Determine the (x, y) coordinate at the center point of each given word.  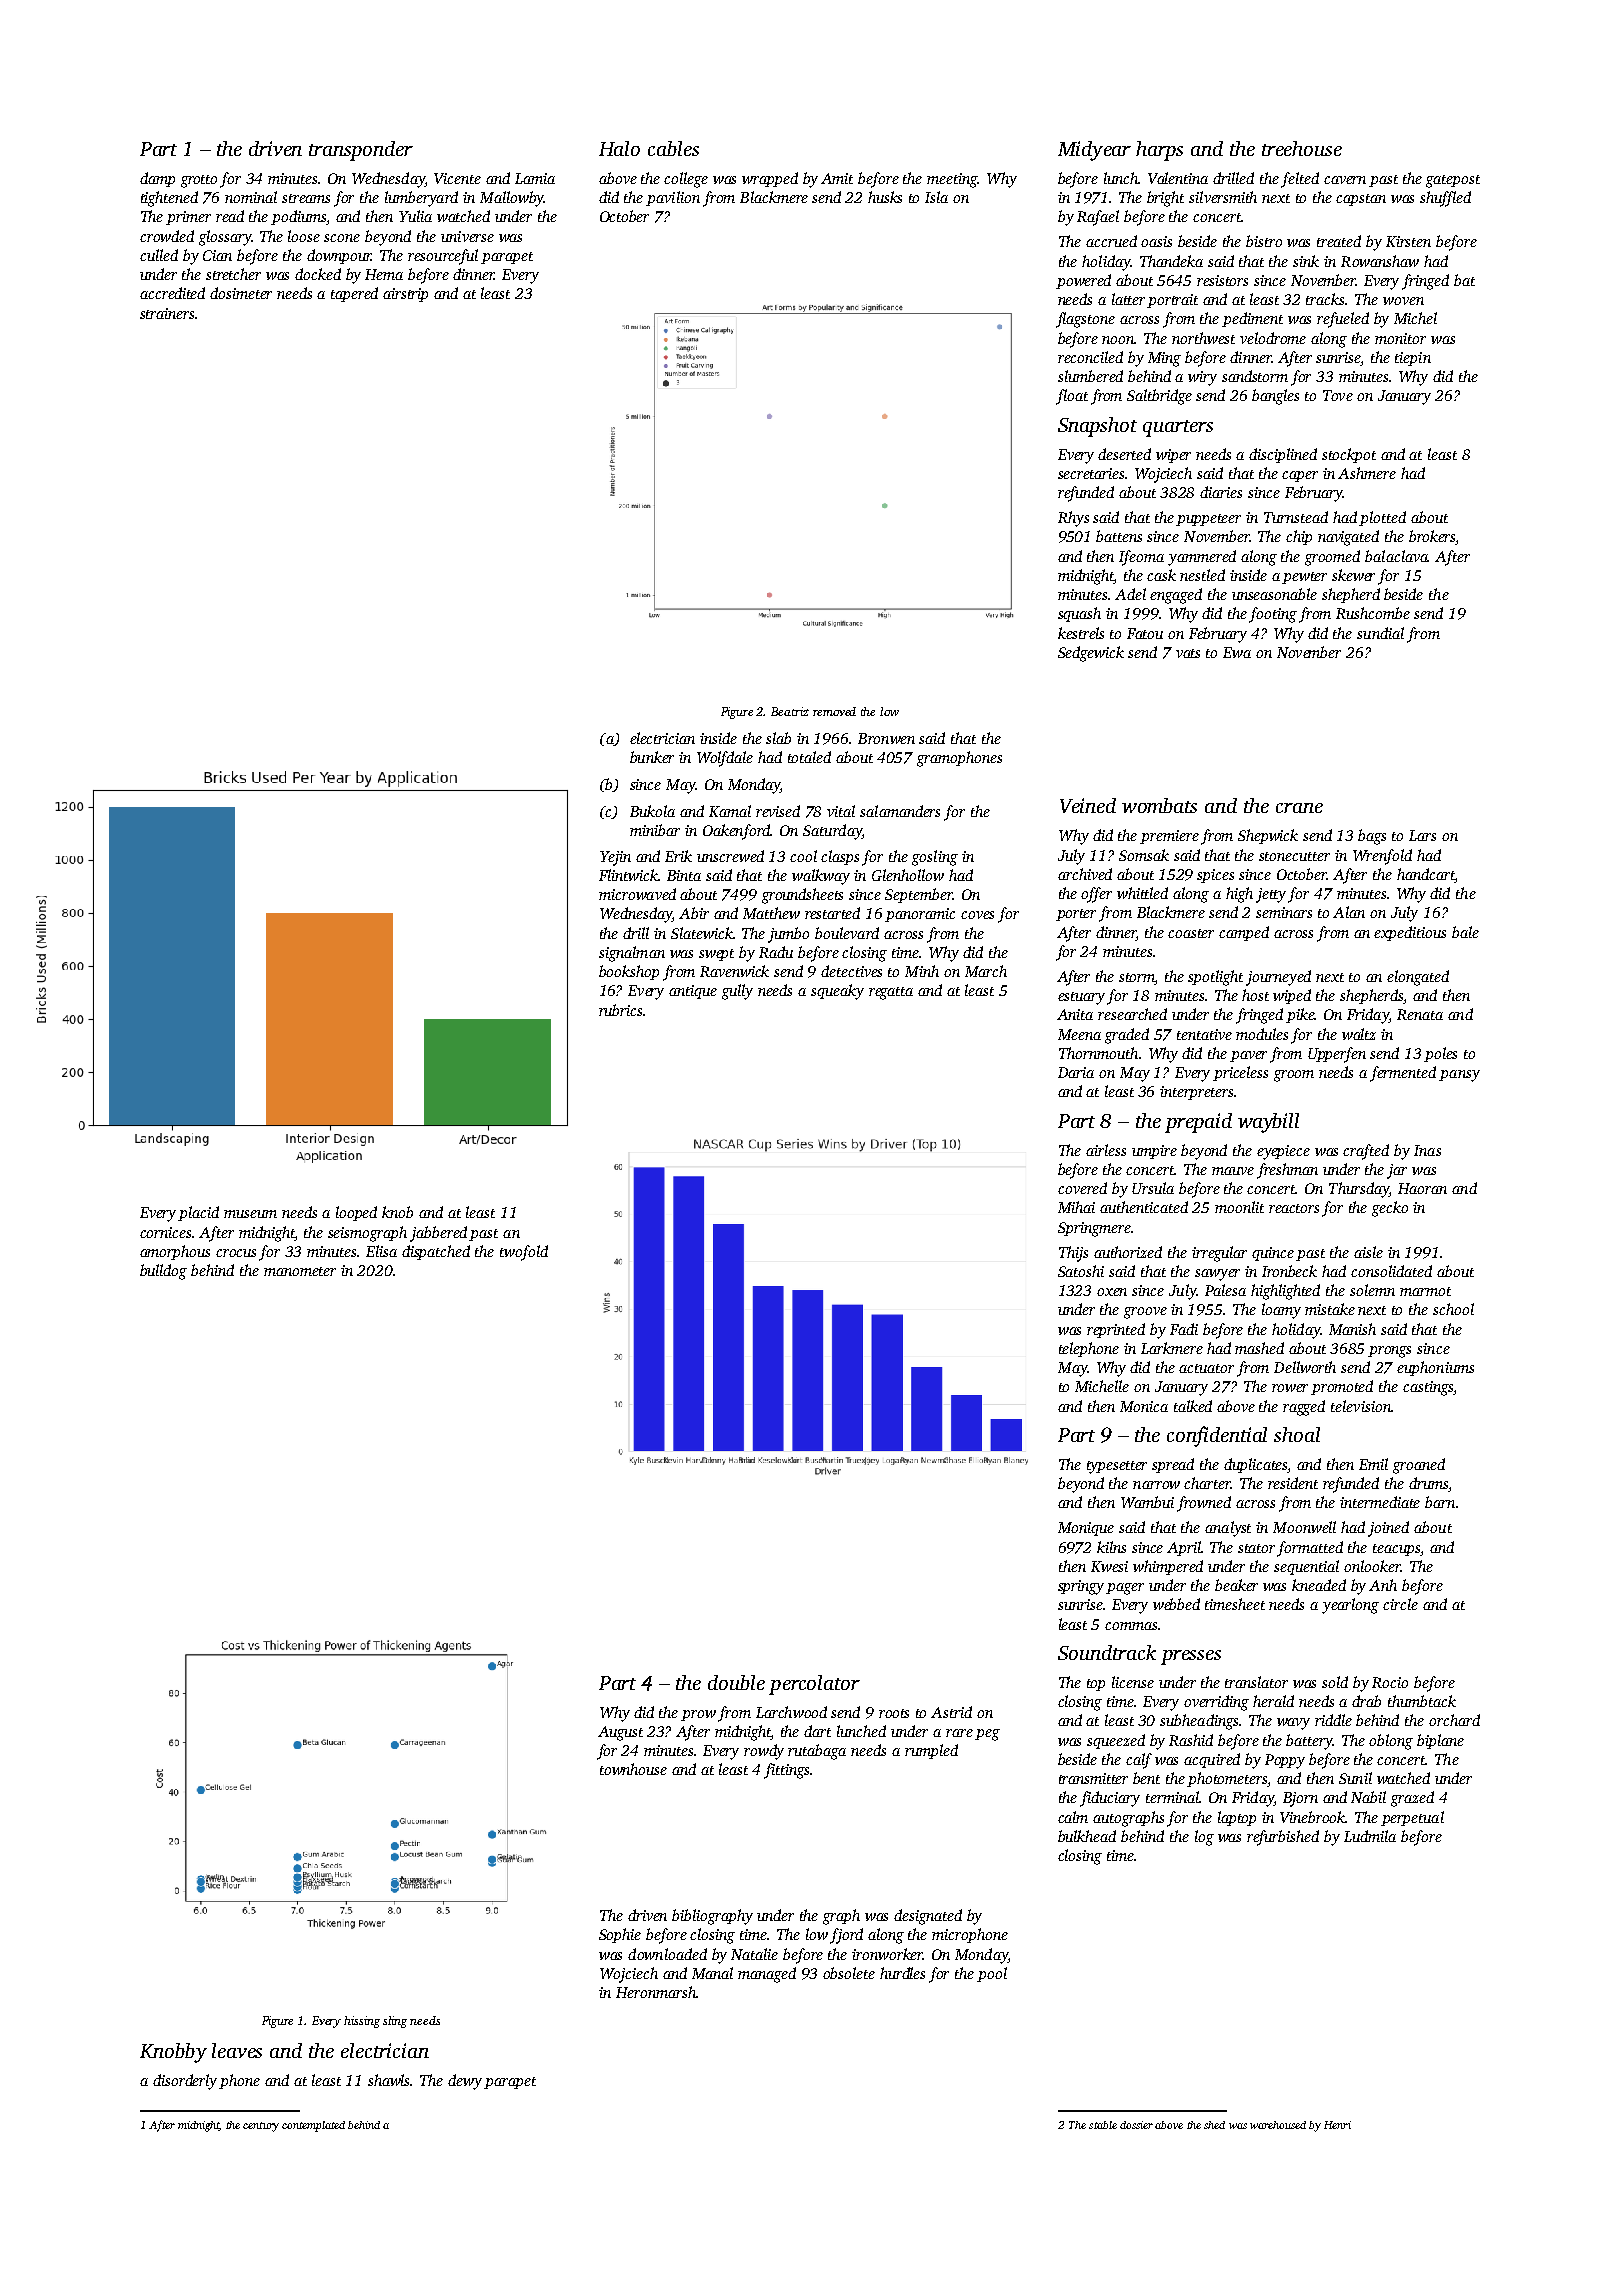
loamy (1281, 1311)
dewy (465, 2082)
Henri (1337, 2125)
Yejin (615, 858)
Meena (1079, 1034)
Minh (922, 971)
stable (1103, 2125)
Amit (837, 178)
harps (1159, 151)
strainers (167, 313)
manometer (300, 1271)
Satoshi (1081, 1271)
